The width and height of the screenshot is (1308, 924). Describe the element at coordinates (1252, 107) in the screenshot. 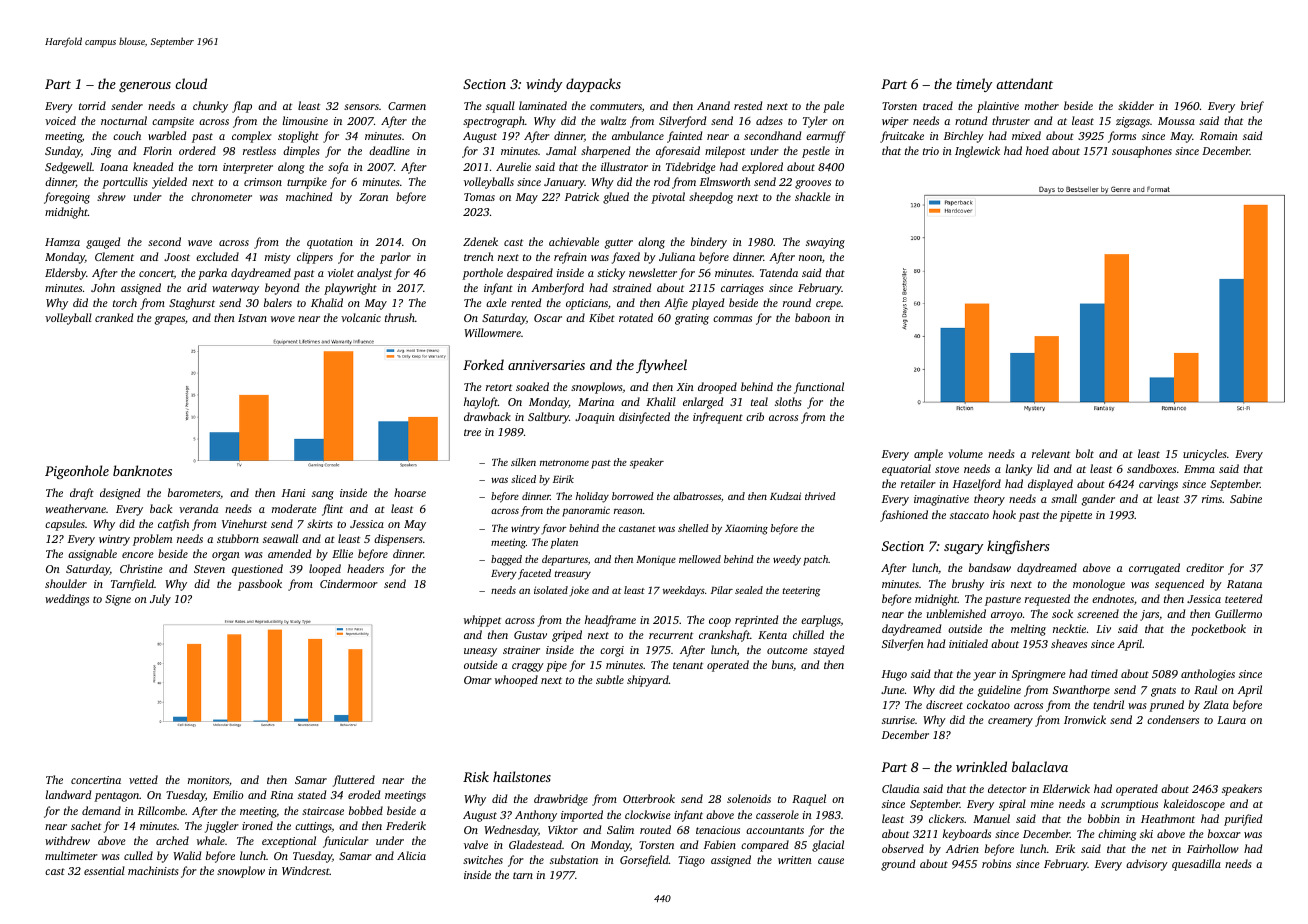

I see `brief` at that location.
